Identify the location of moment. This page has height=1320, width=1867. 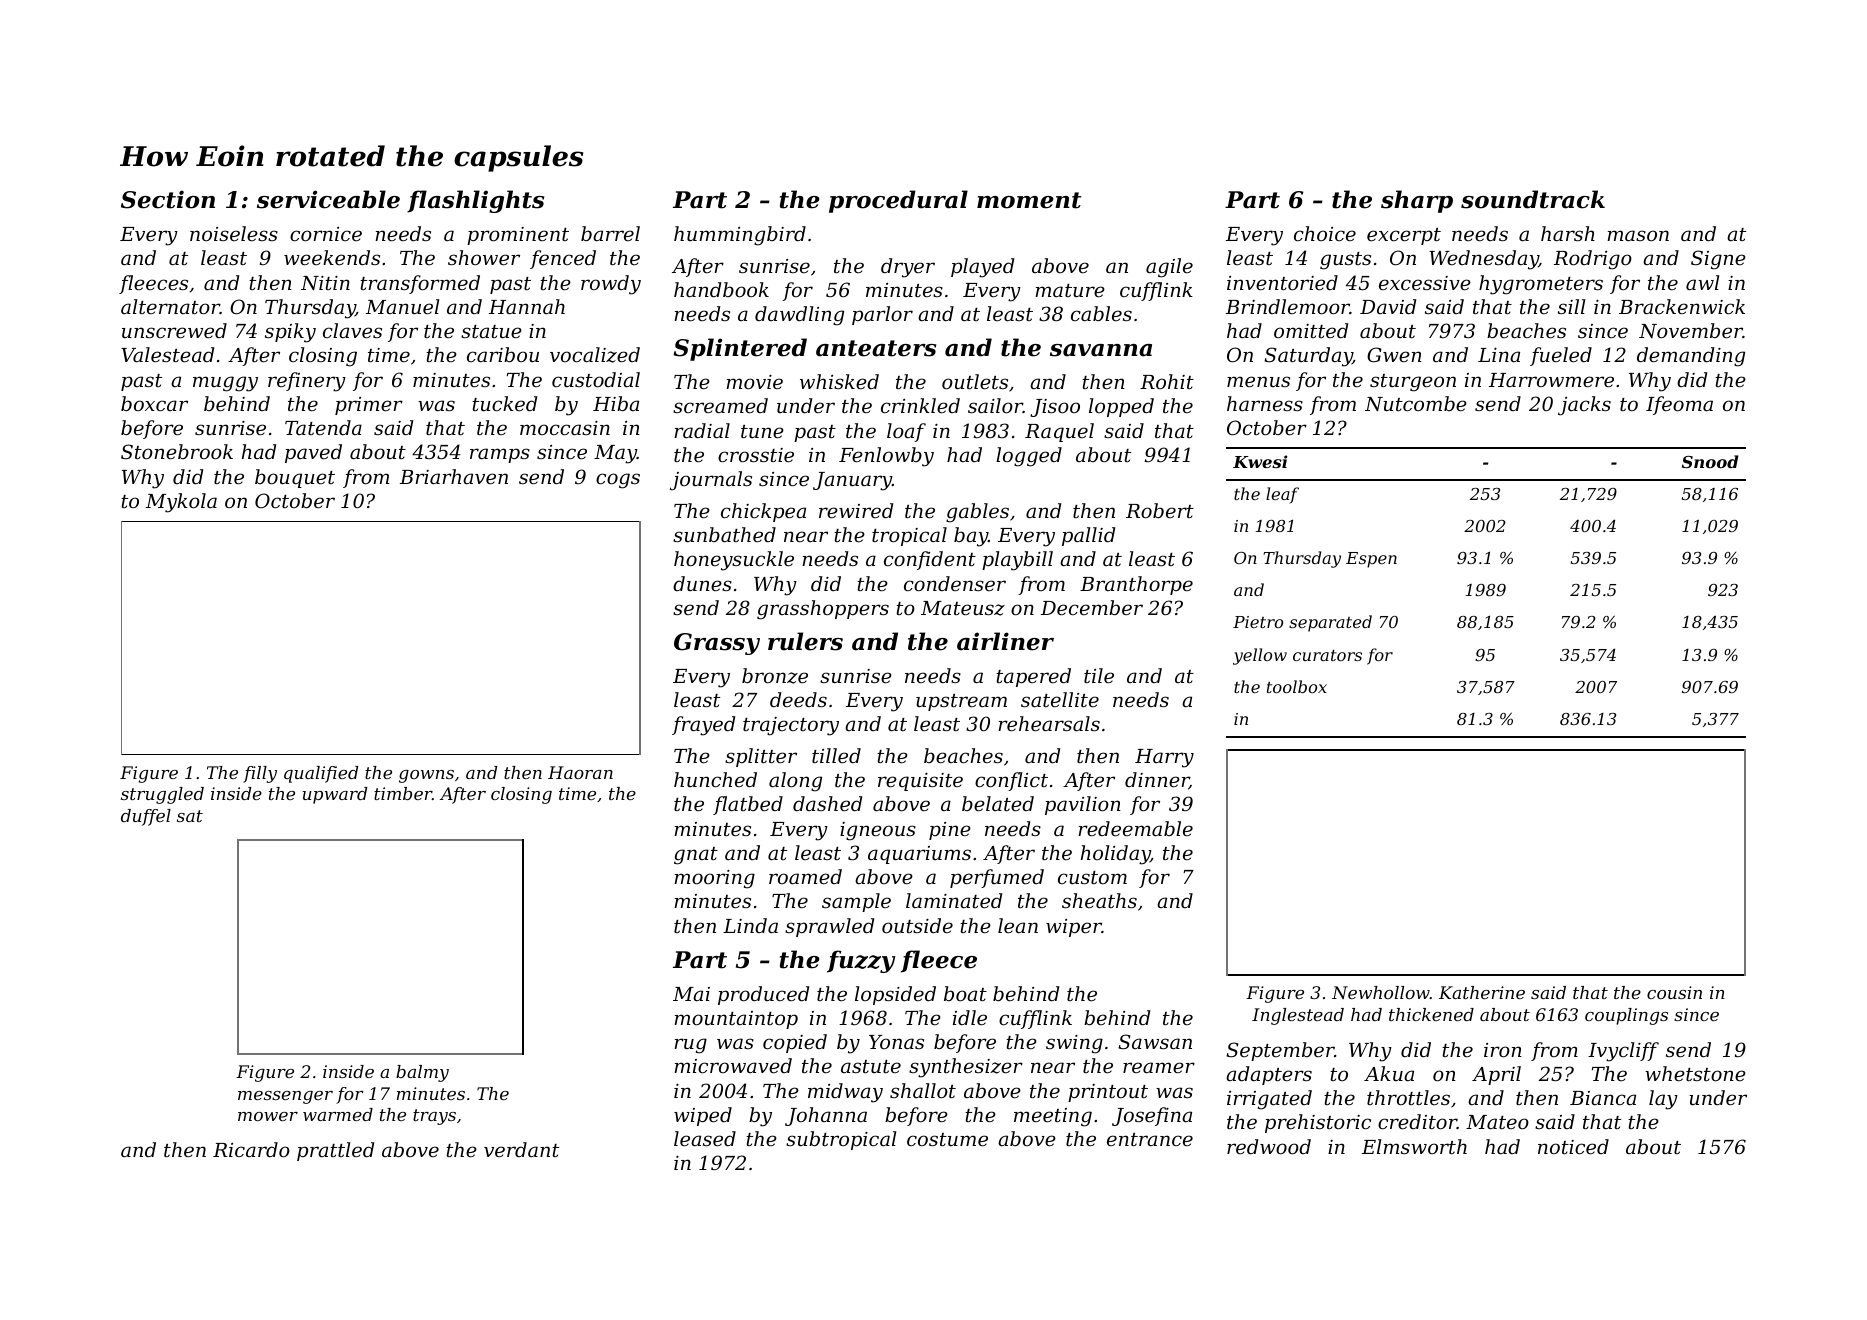
(1029, 200).
